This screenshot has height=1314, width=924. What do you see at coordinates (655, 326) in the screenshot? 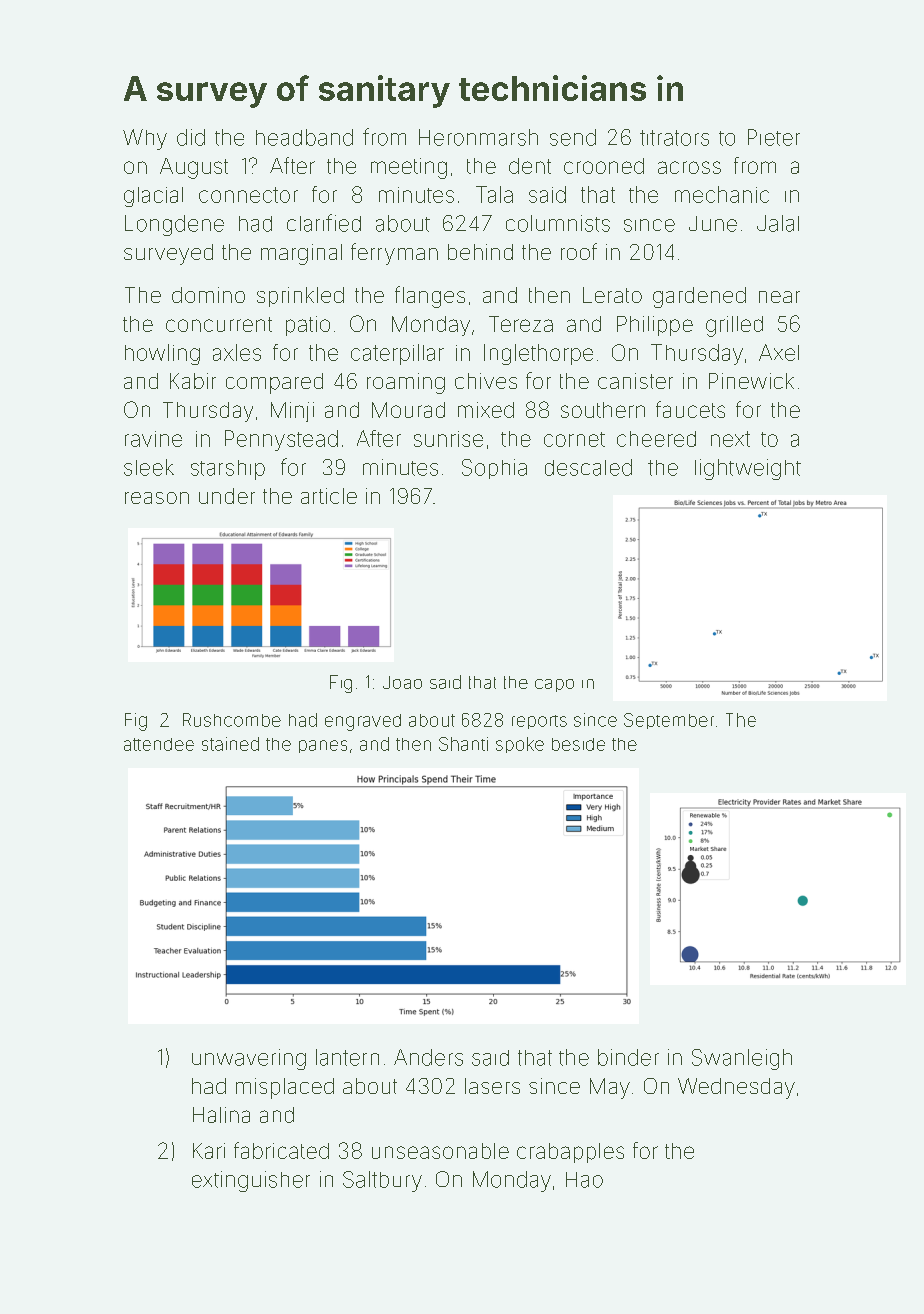
I see `Philippe` at bounding box center [655, 326].
